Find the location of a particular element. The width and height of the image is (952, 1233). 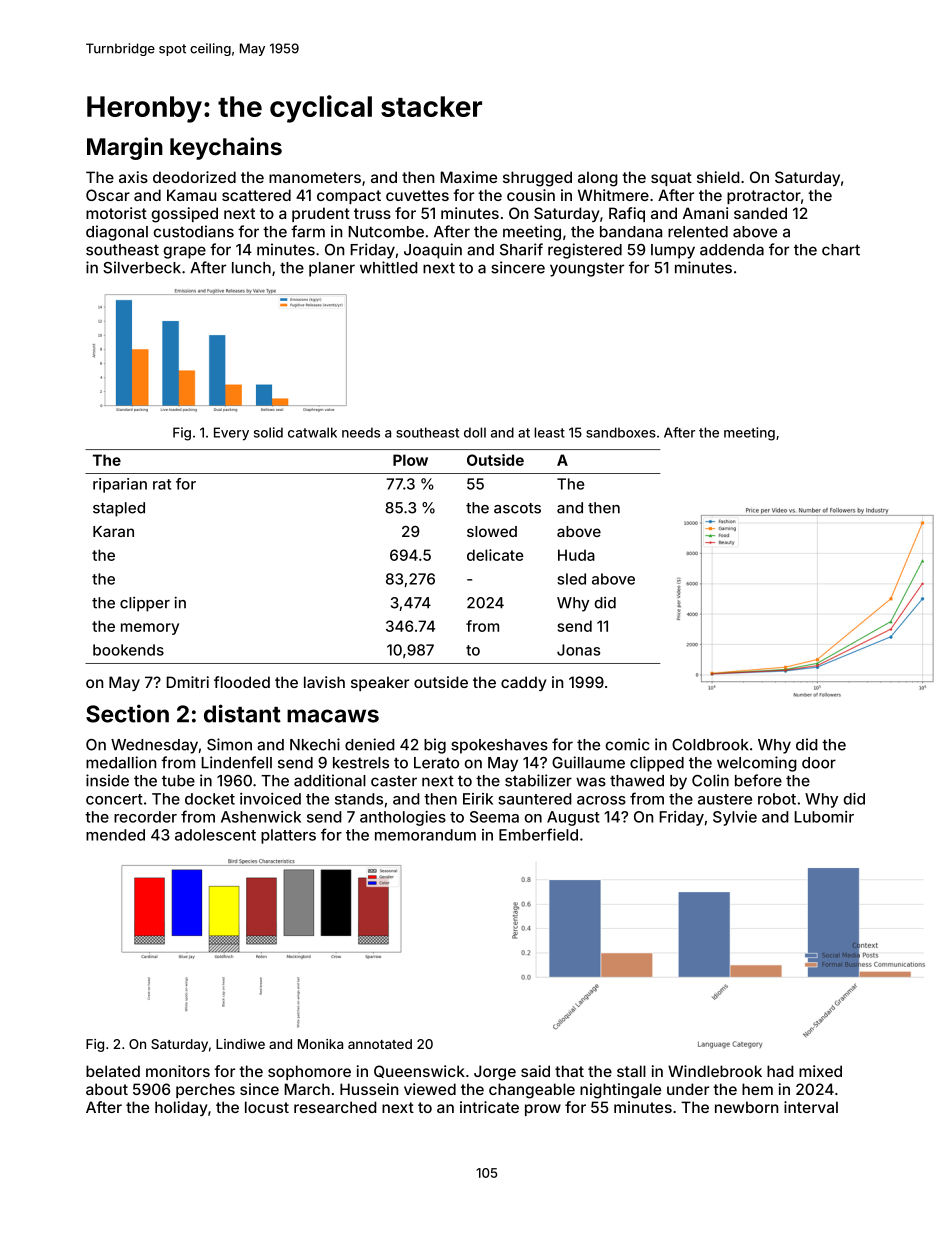

belated is located at coordinates (113, 1071).
